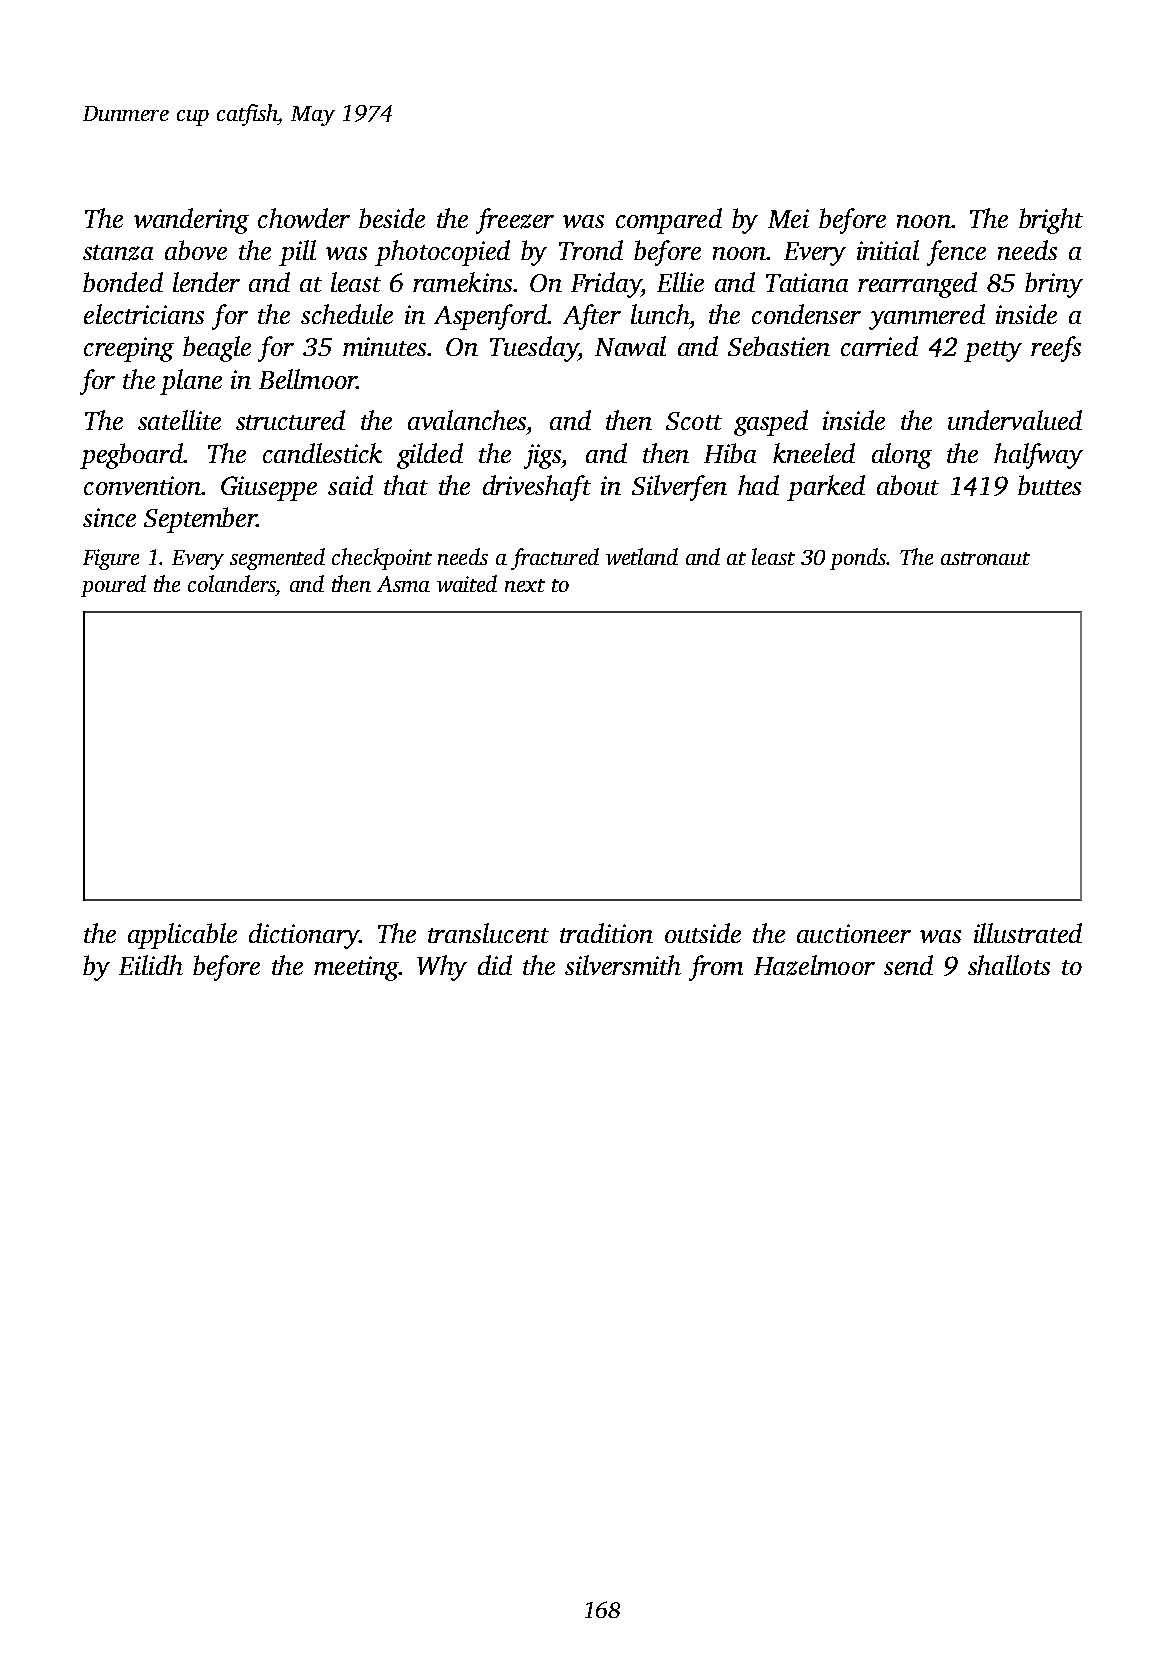  I want to click on next, so click(525, 585).
